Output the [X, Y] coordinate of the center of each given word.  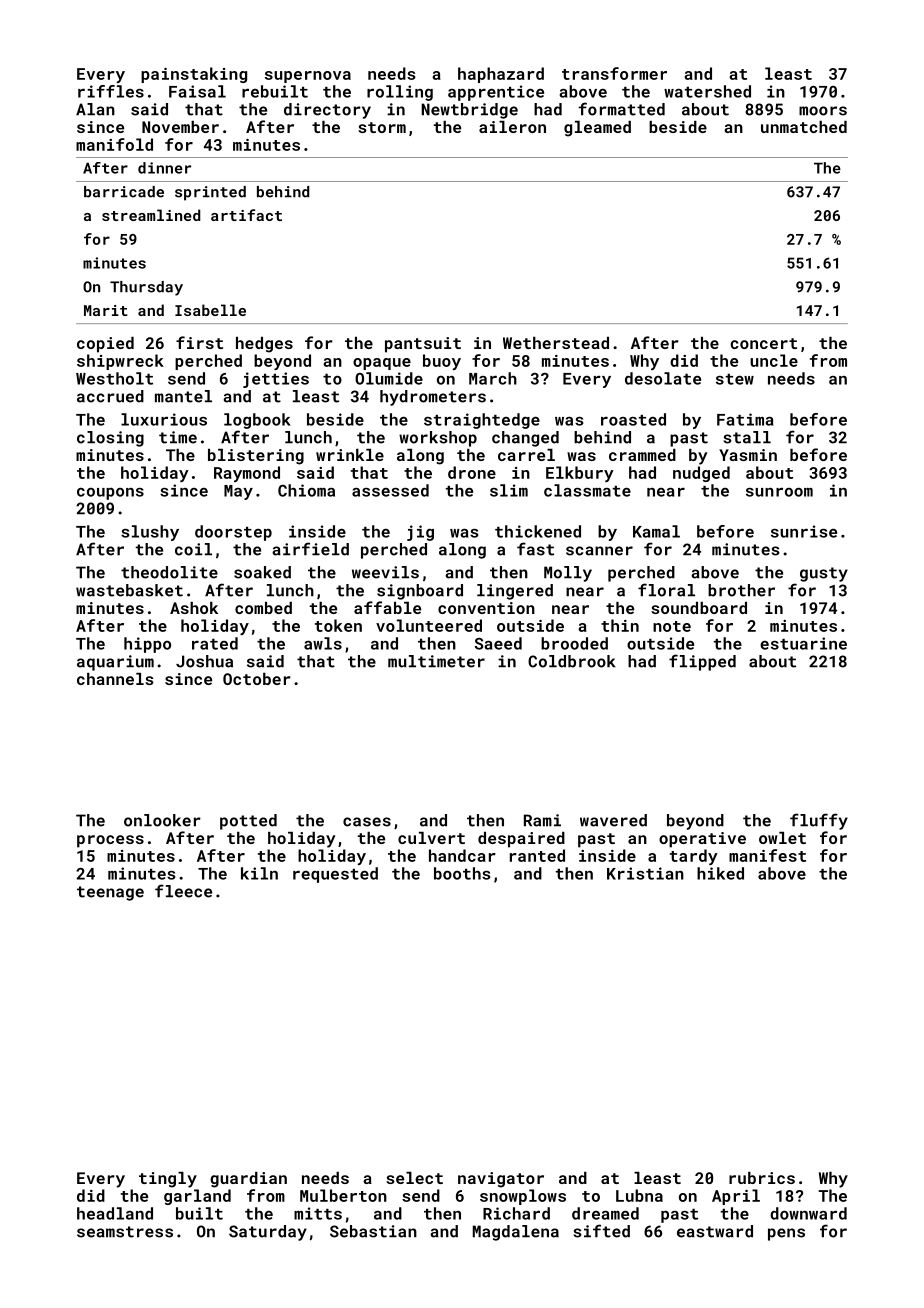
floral [666, 590]
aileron [512, 127]
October [257, 679]
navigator [501, 1180]
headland [115, 1213]
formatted [622, 109]
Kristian [645, 873]
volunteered [429, 625]
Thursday [146, 288]
